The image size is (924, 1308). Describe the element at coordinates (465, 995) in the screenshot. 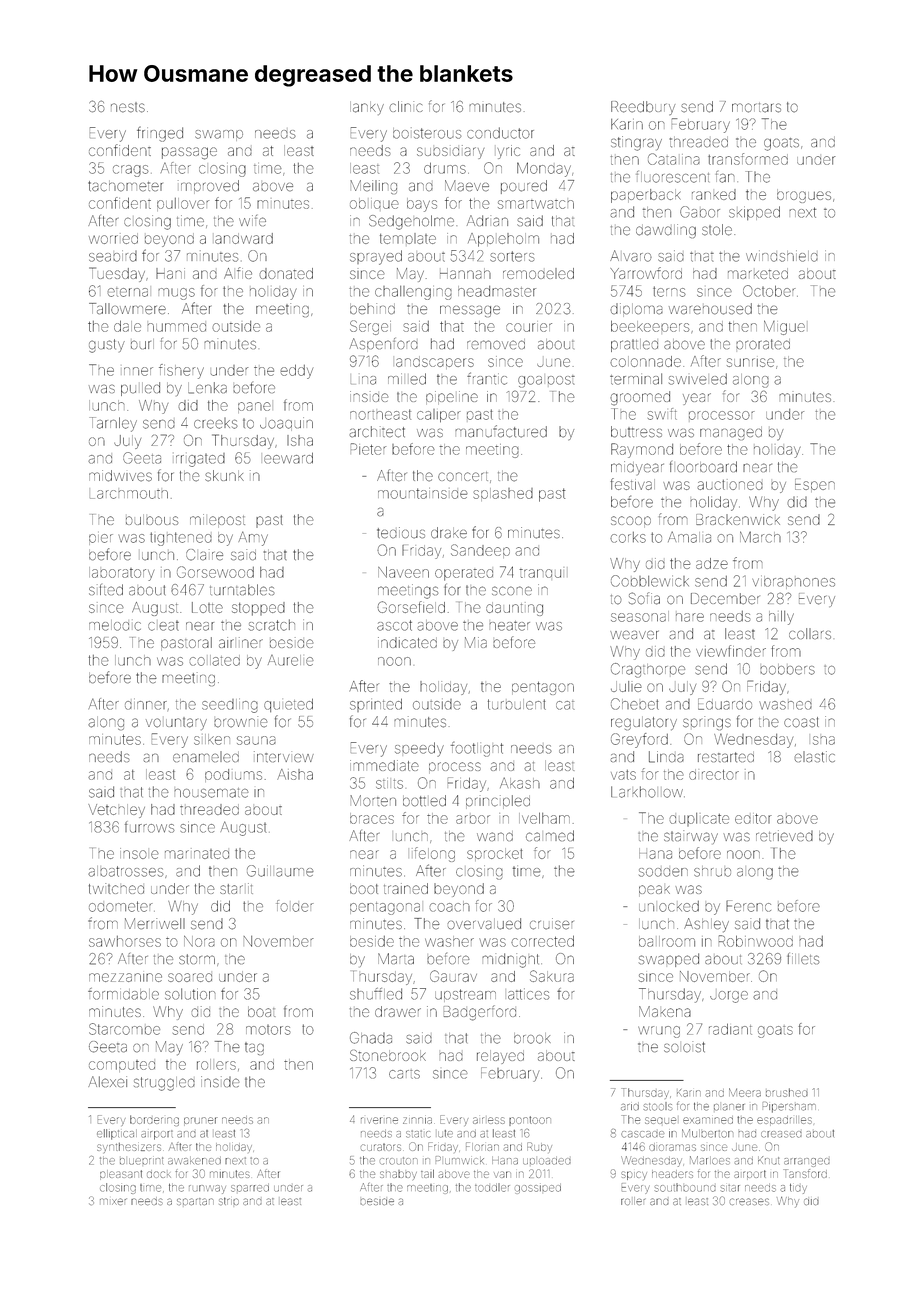

I see `upstream` at that location.
